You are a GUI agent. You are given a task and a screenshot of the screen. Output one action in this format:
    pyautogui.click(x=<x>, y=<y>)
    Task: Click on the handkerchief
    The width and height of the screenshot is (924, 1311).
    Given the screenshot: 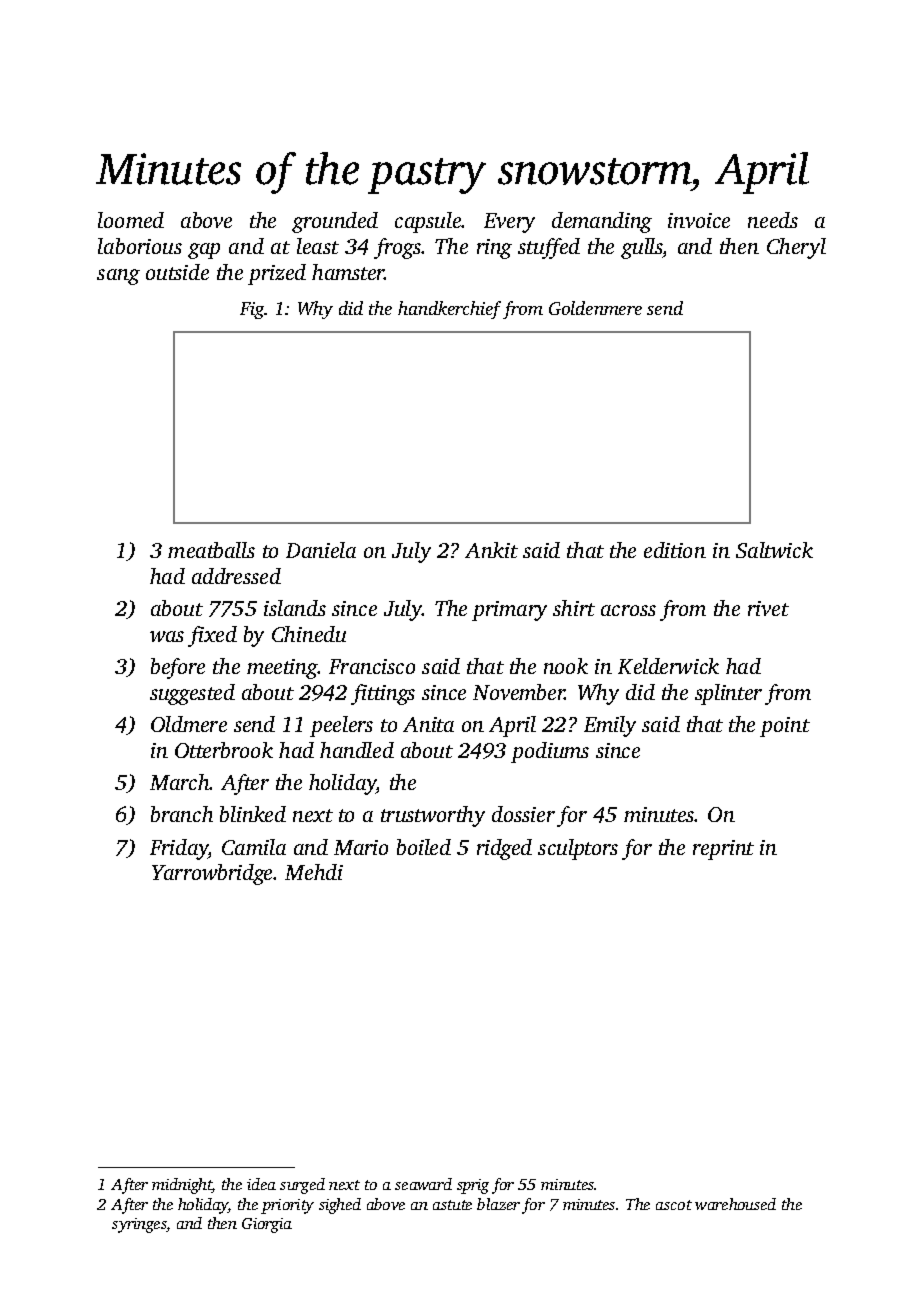 What is the action you would take?
    pyautogui.click(x=449, y=310)
